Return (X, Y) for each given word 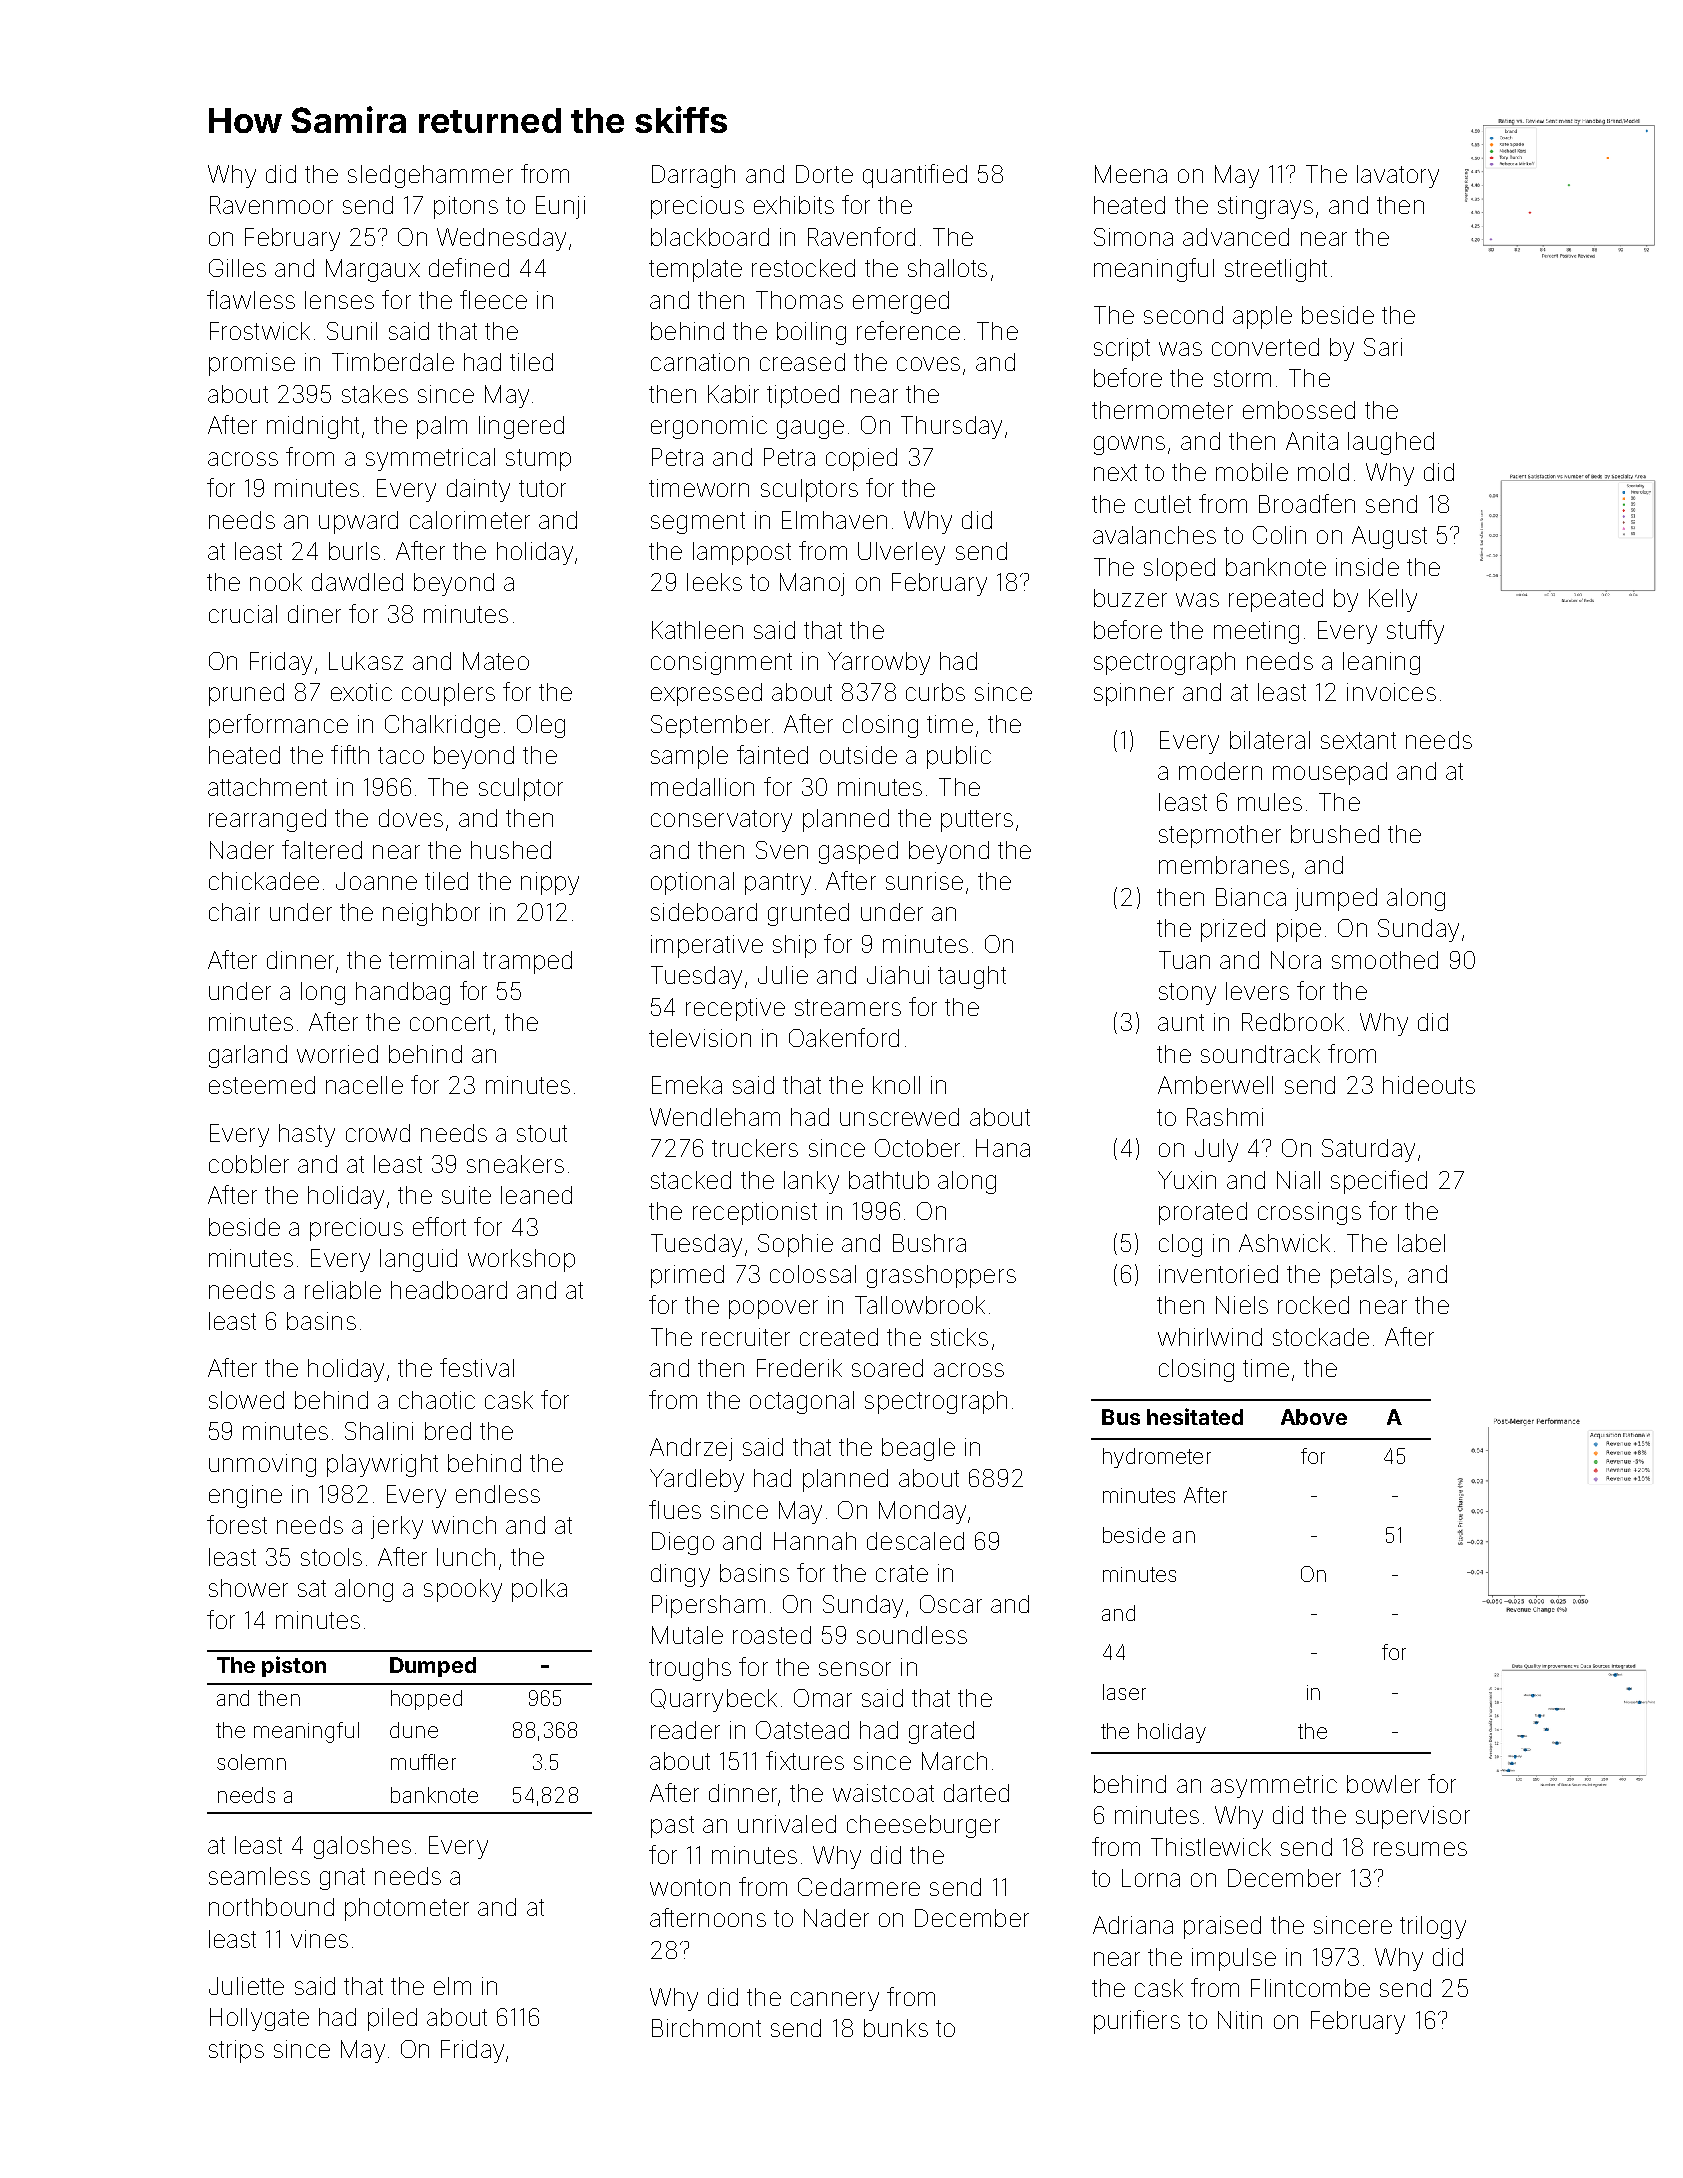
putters (977, 821)
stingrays (1265, 207)
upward (358, 522)
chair (234, 912)
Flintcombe (1310, 1988)
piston (294, 1666)
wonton (690, 1887)
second (1183, 315)
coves (928, 364)
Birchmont (706, 2028)
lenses (339, 300)
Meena (1131, 174)
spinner (1134, 694)
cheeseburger (923, 1826)
